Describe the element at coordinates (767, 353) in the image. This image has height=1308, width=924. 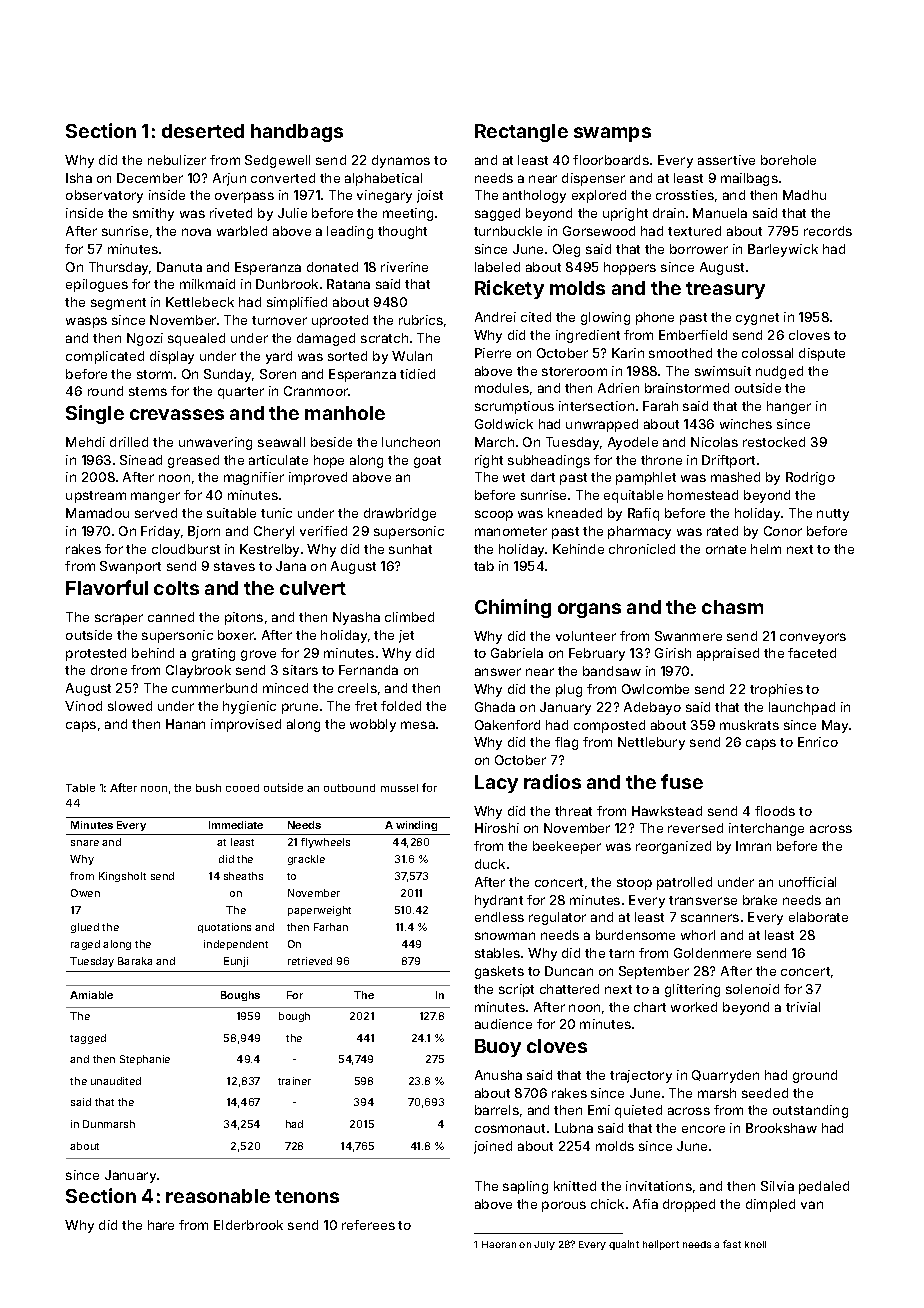
I see `colossal` at that location.
